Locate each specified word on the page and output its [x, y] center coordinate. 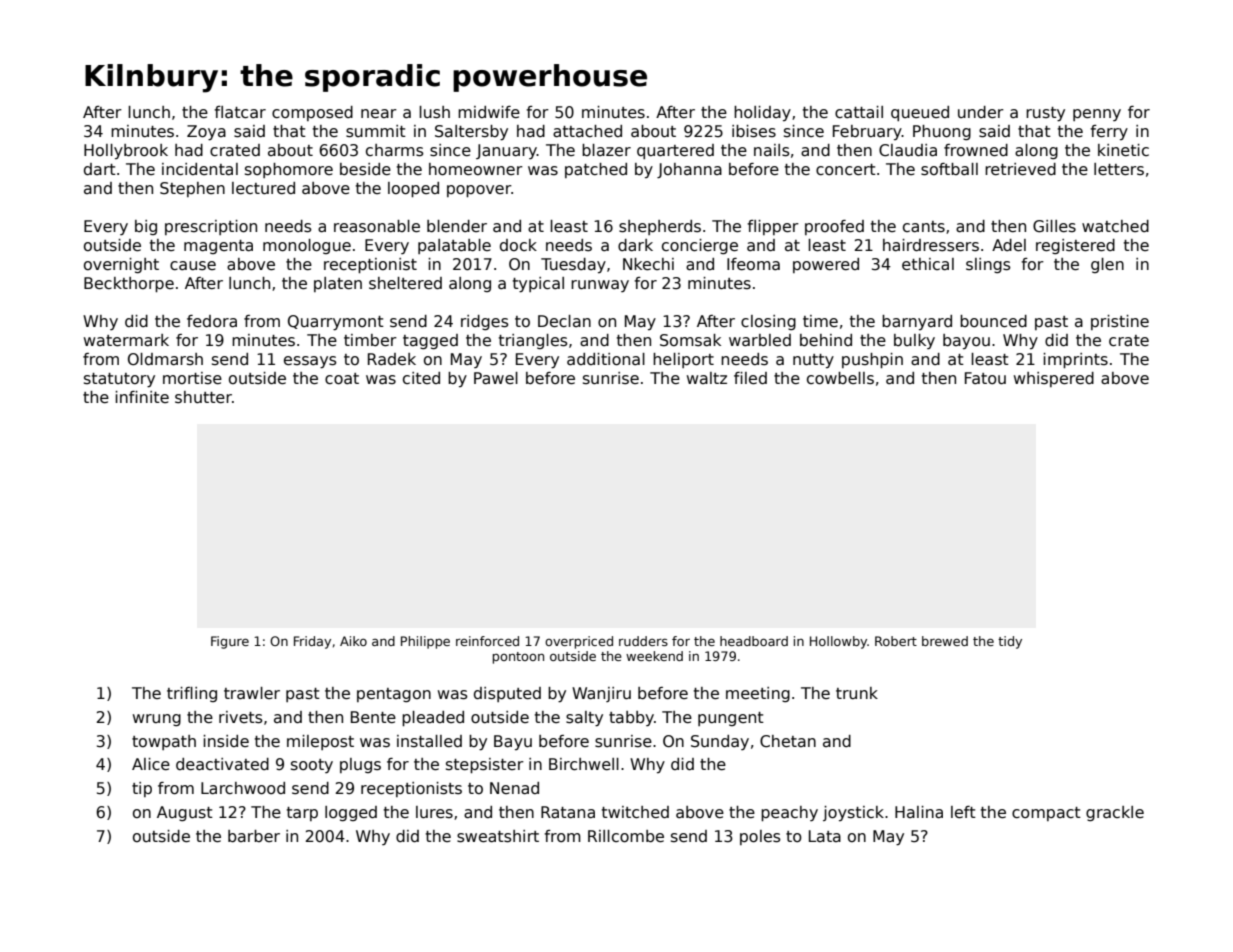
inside [226, 741]
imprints [1075, 360]
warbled [760, 340]
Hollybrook [126, 151]
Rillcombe [626, 836]
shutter [203, 397]
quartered [675, 151]
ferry [1109, 132]
